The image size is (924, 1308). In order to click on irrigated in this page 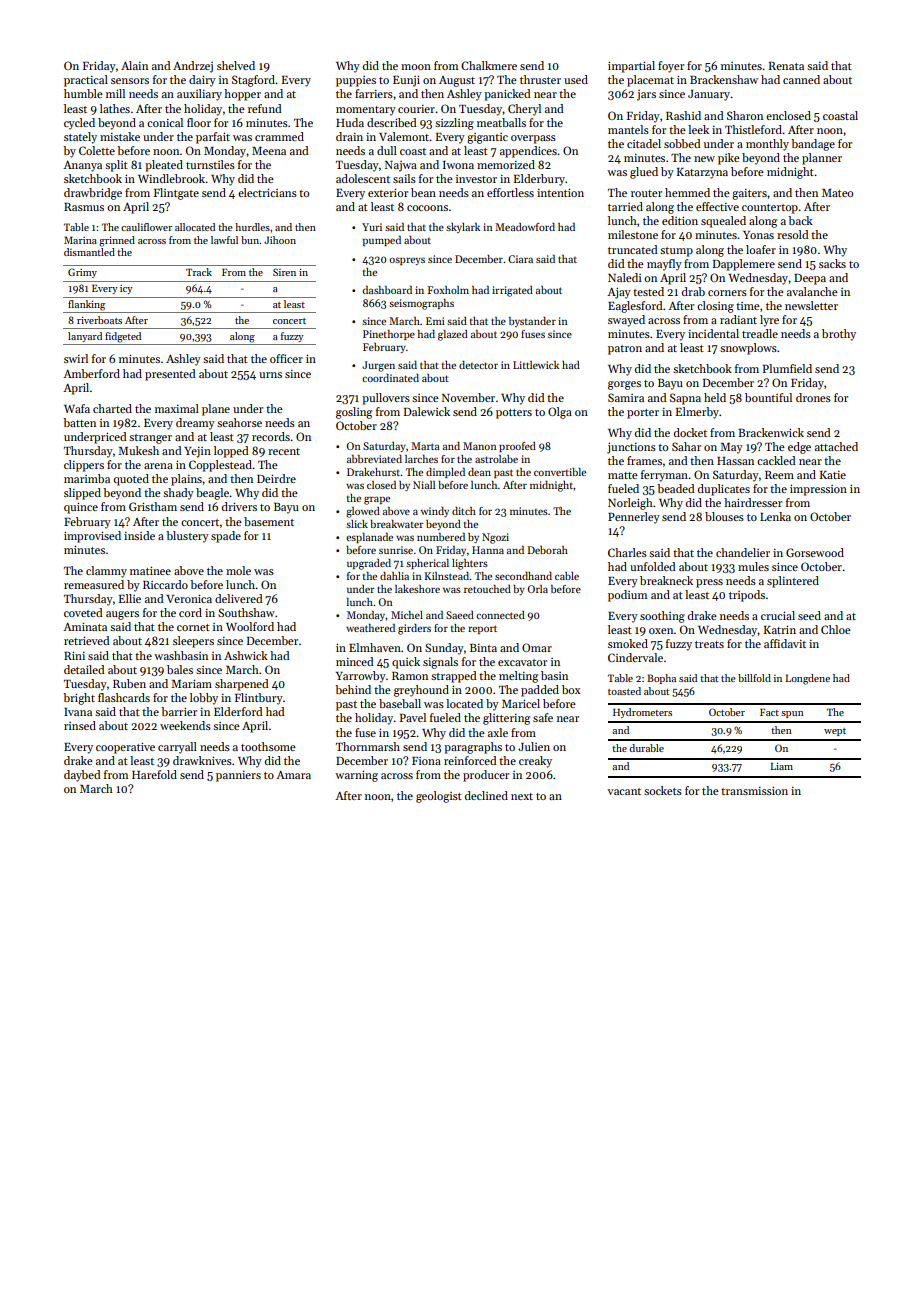, I will do `click(512, 291)`.
